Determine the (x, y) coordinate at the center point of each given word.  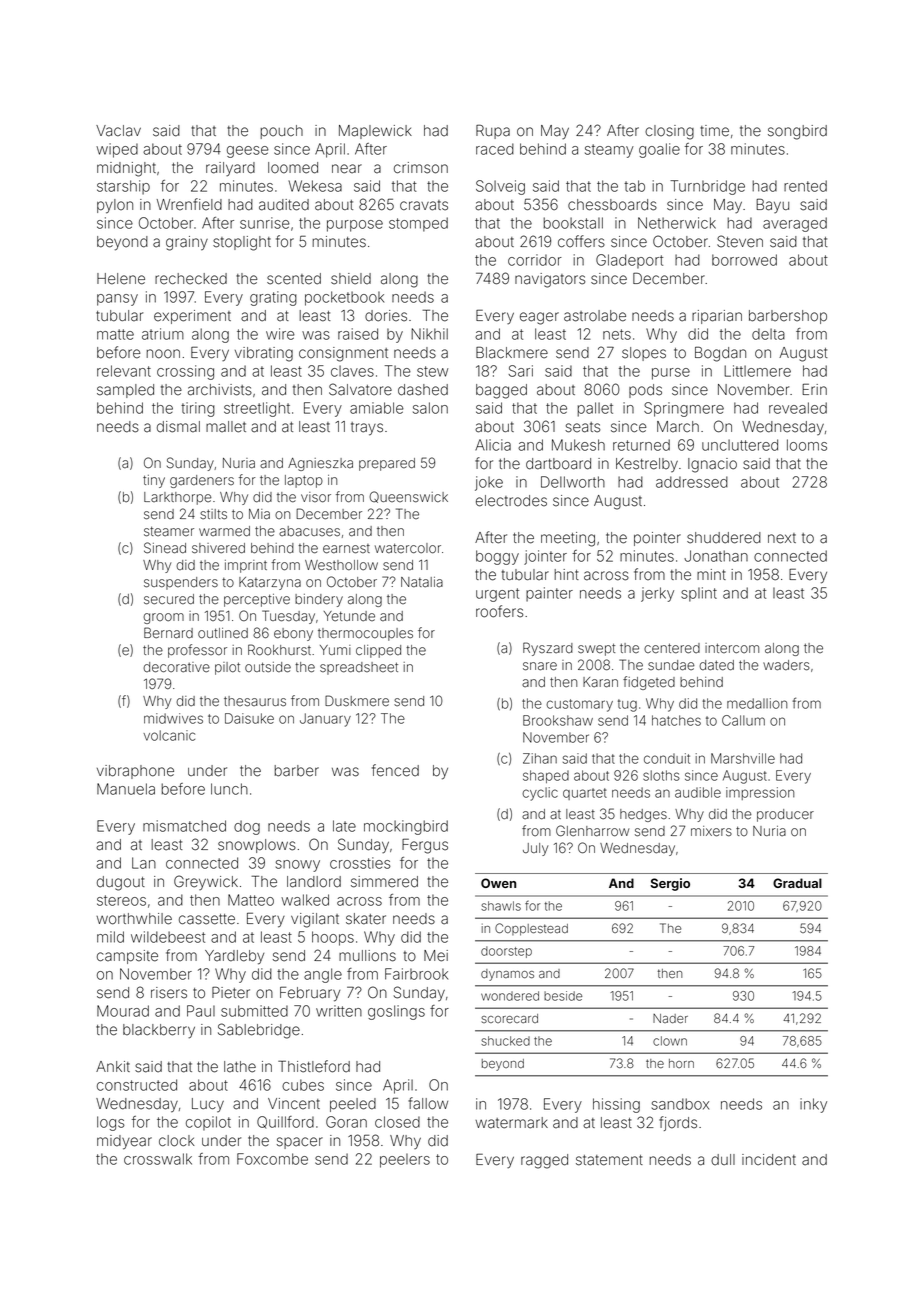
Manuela (126, 789)
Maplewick (375, 132)
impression (760, 793)
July (535, 849)
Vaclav (118, 131)
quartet (585, 794)
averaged (795, 224)
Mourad (123, 1011)
